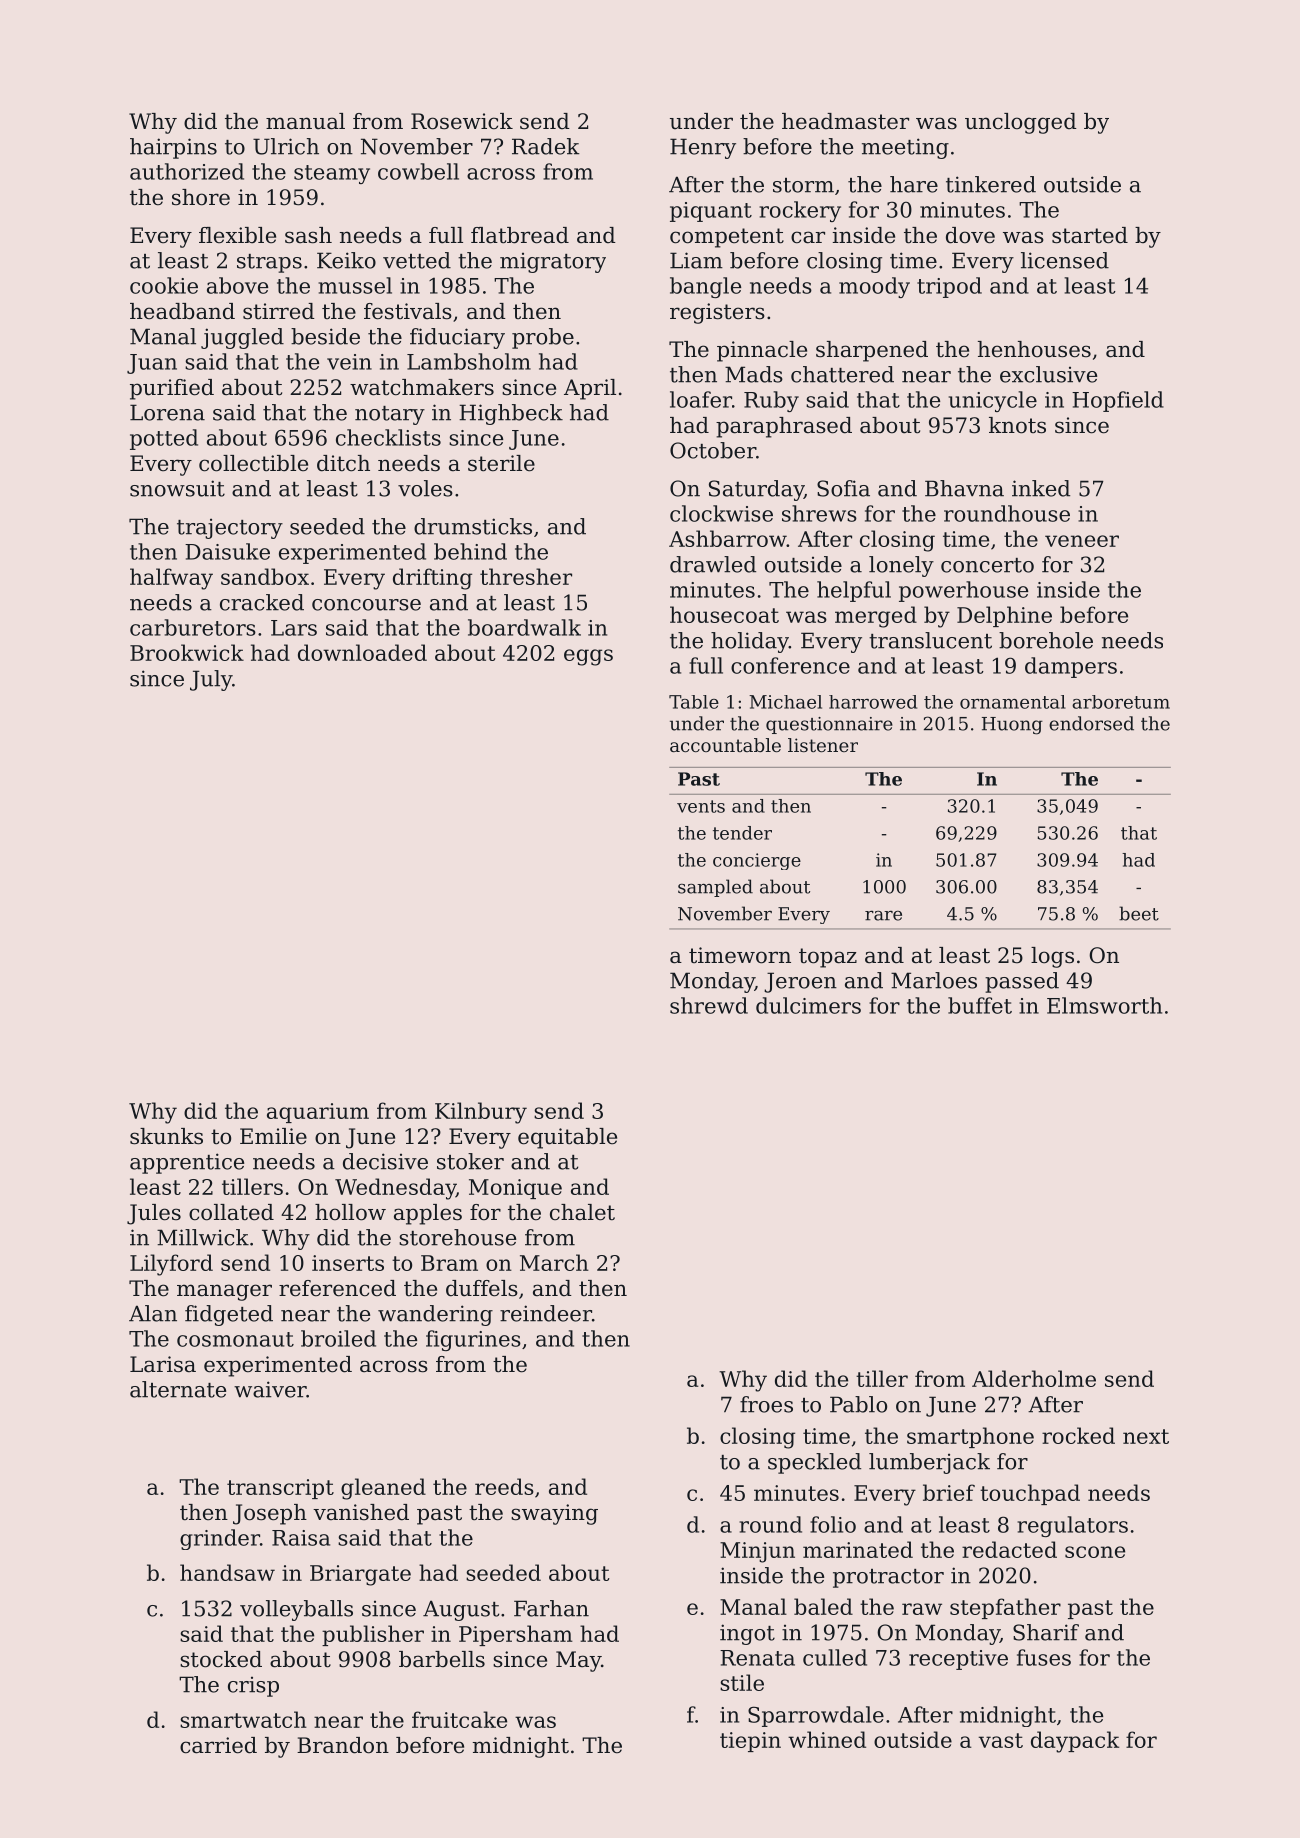 The width and height of the screenshot is (1300, 1838). I want to click on March, so click(554, 1262).
